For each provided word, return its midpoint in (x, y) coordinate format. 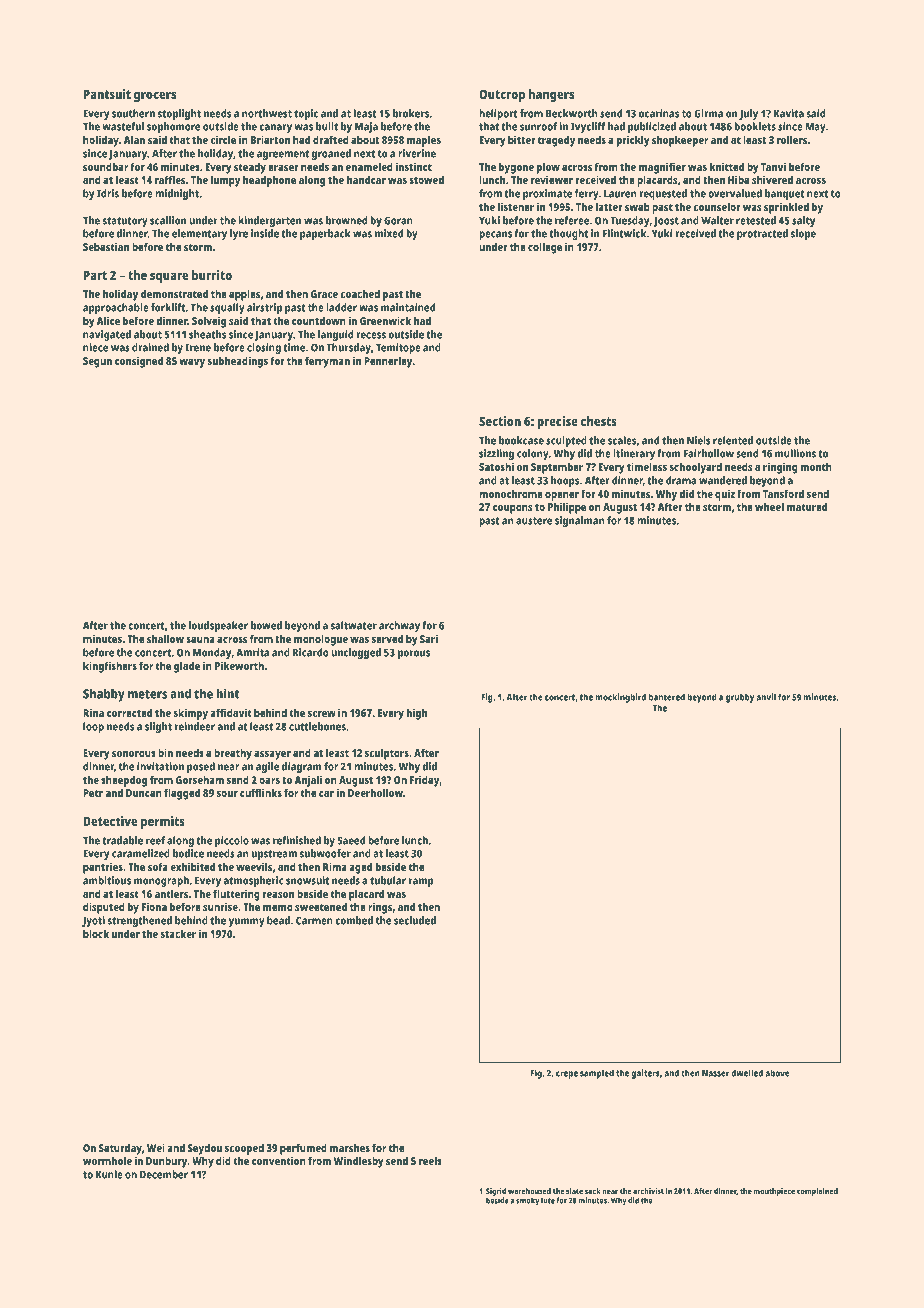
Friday (425, 781)
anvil (766, 697)
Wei (156, 1147)
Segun (97, 362)
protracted (762, 234)
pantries (103, 868)
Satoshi (496, 466)
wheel (769, 506)
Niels (699, 440)
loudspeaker (218, 626)
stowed (426, 179)
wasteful (123, 126)
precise (557, 422)
